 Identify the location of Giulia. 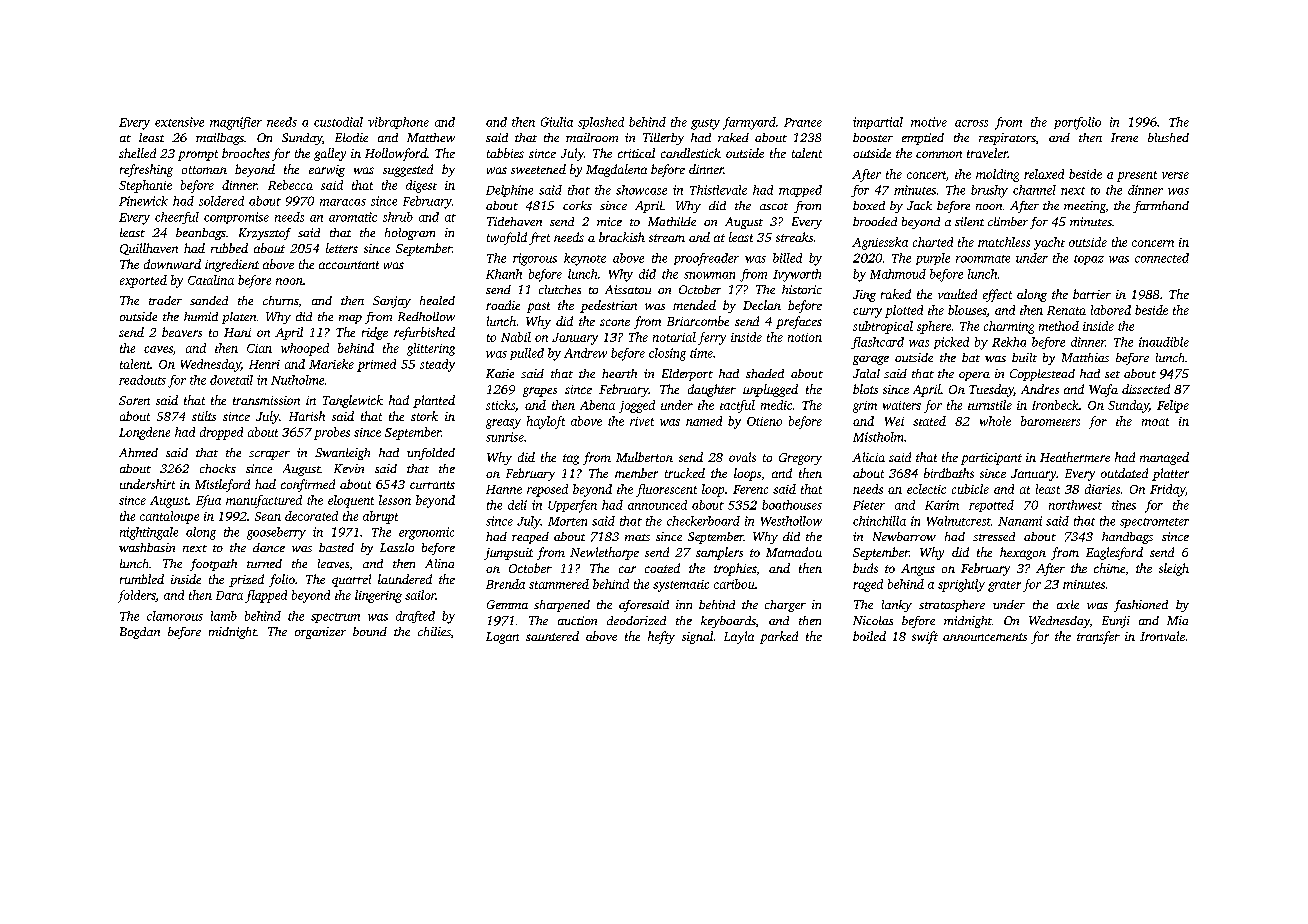
(557, 122).
